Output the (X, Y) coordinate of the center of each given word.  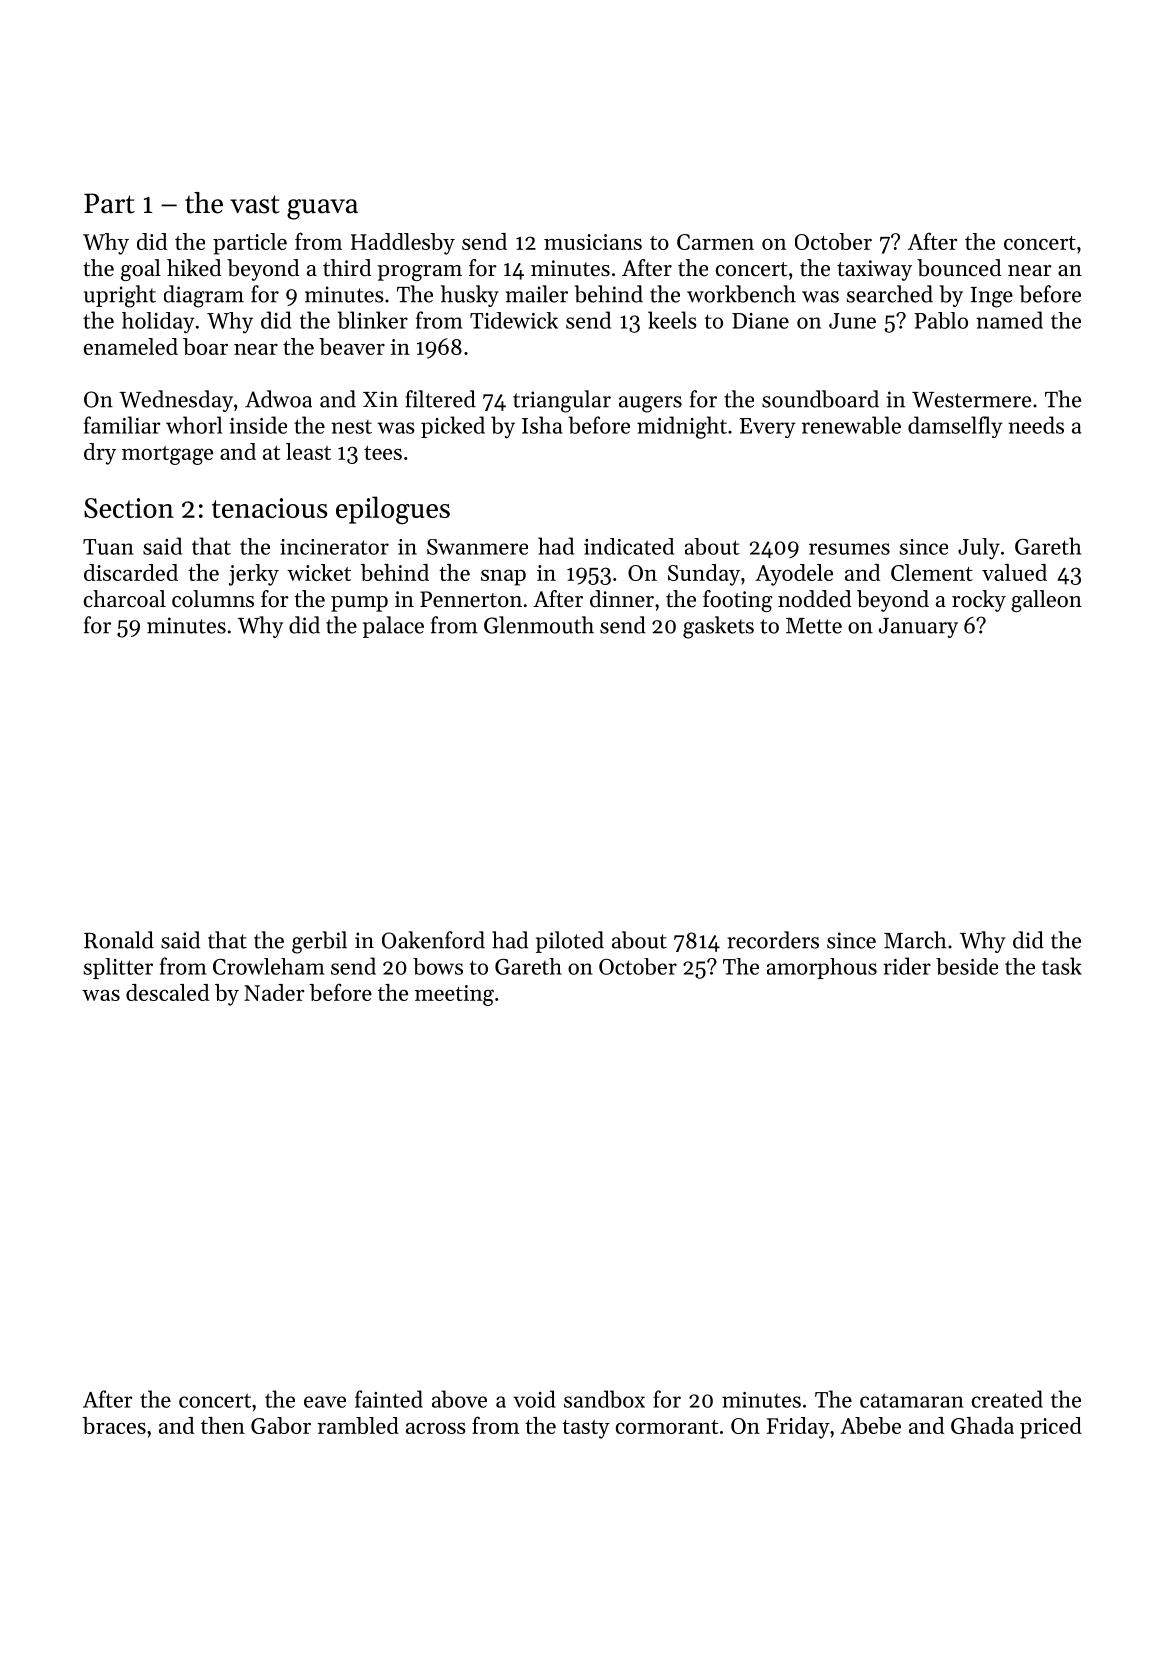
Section (129, 508)
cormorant (667, 1427)
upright (120, 296)
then (223, 1425)
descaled (167, 992)
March (915, 940)
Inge (992, 297)
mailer (537, 294)
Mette (814, 626)
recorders (773, 940)
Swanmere (477, 547)
